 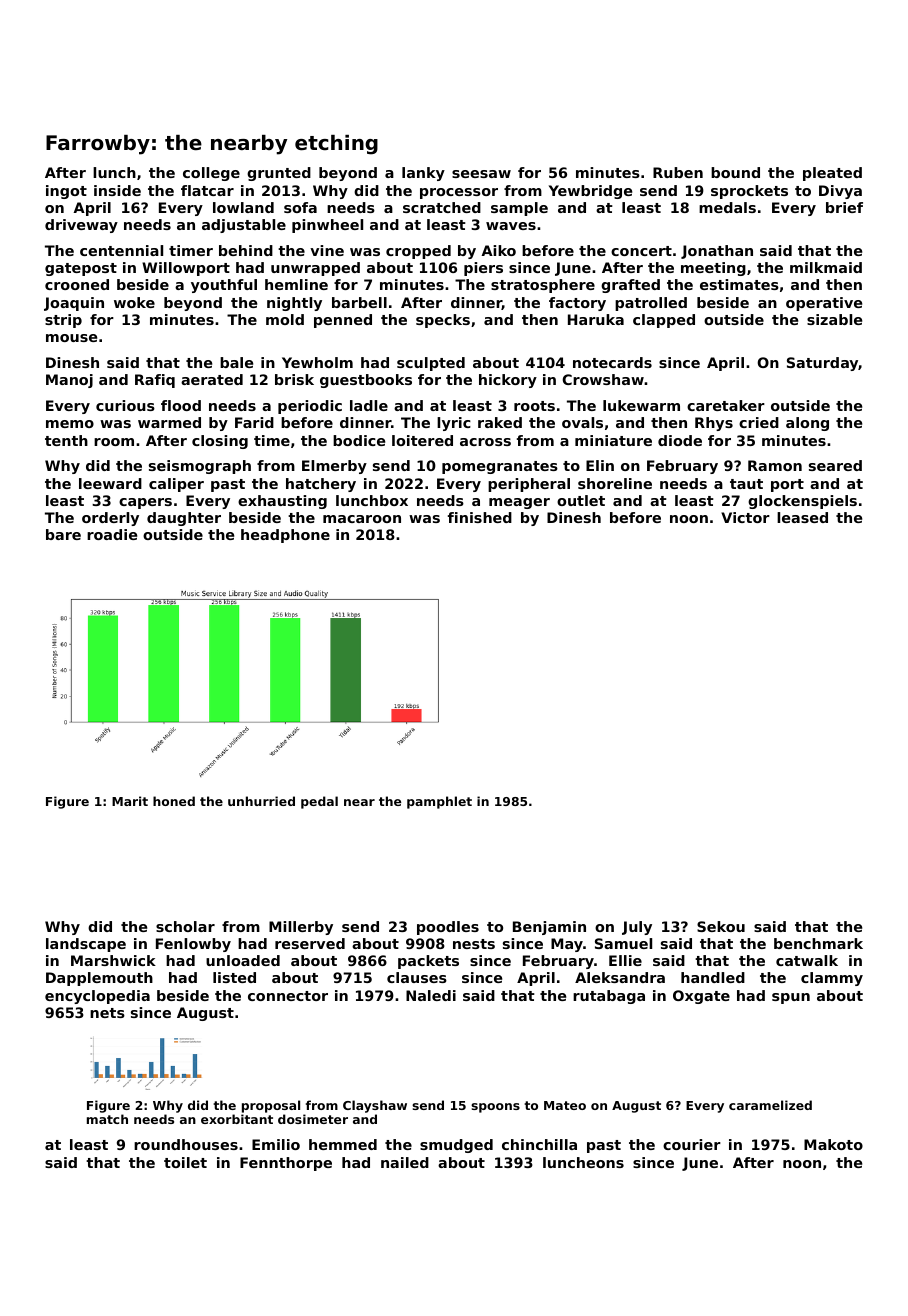 What do you see at coordinates (500, 467) in the screenshot?
I see `pomegranates` at bounding box center [500, 467].
